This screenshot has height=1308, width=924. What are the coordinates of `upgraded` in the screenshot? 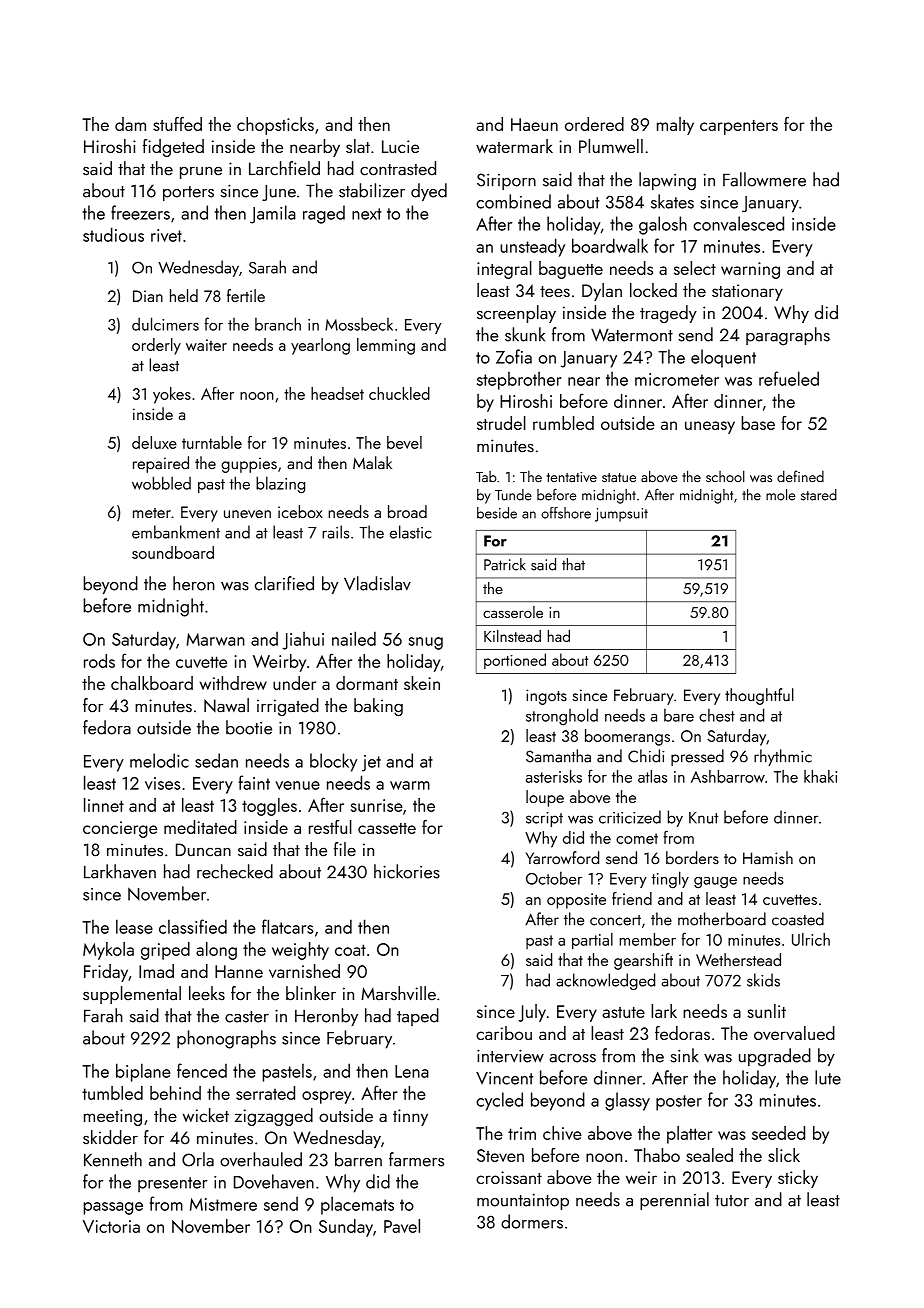 It's located at (775, 1057).
